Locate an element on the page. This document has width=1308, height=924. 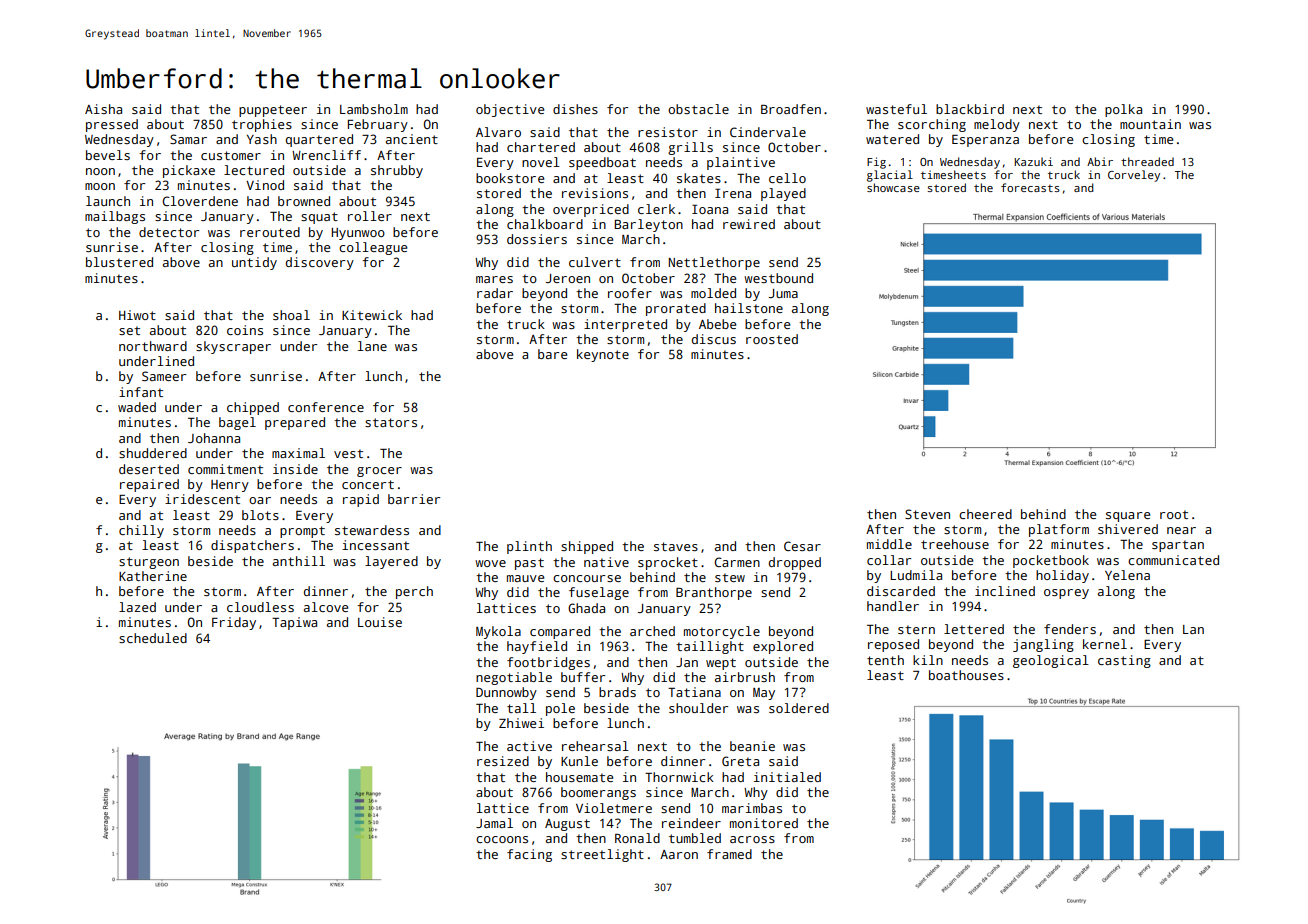
northward is located at coordinates (153, 346).
